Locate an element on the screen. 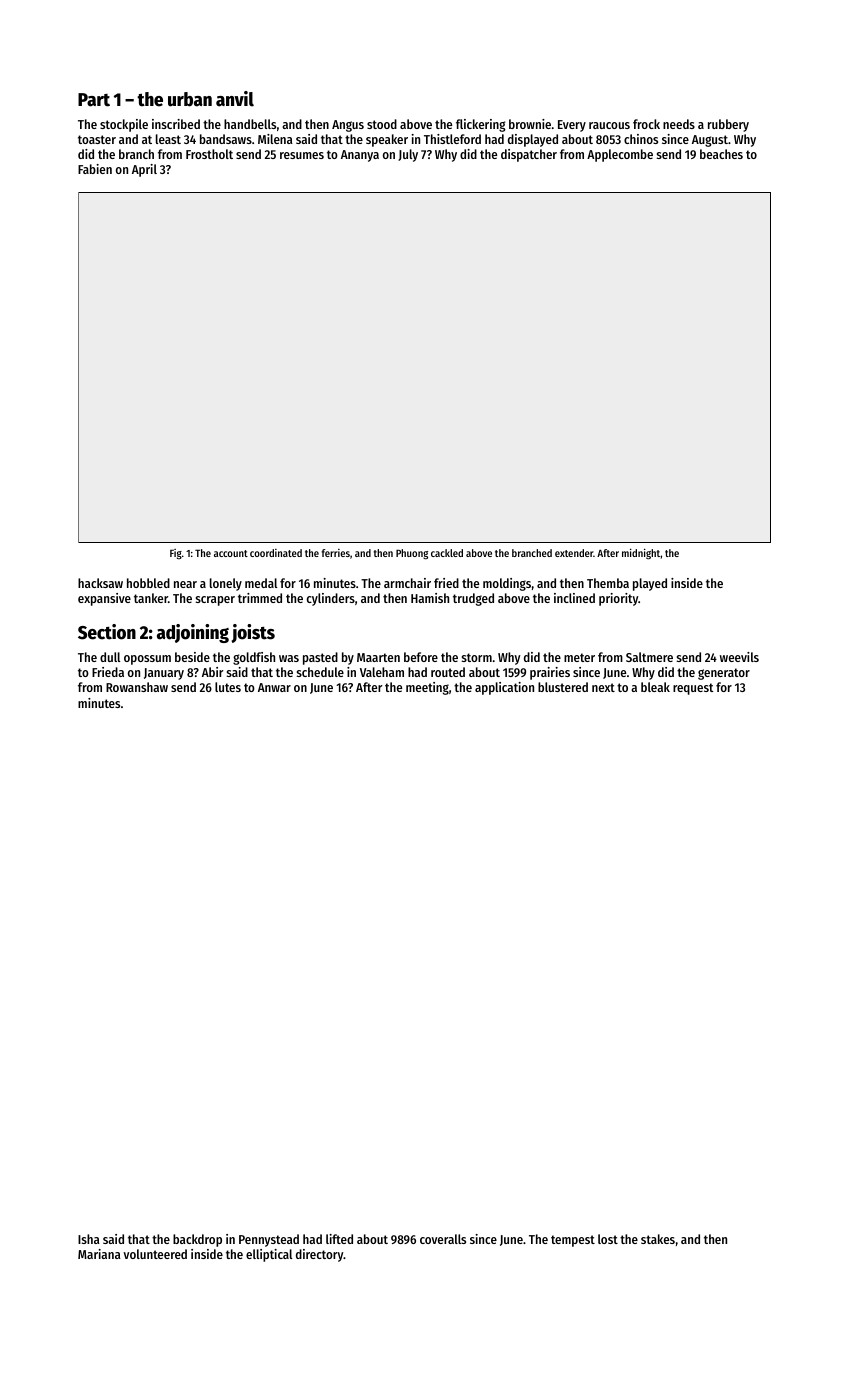  Frostholt is located at coordinates (209, 154).
